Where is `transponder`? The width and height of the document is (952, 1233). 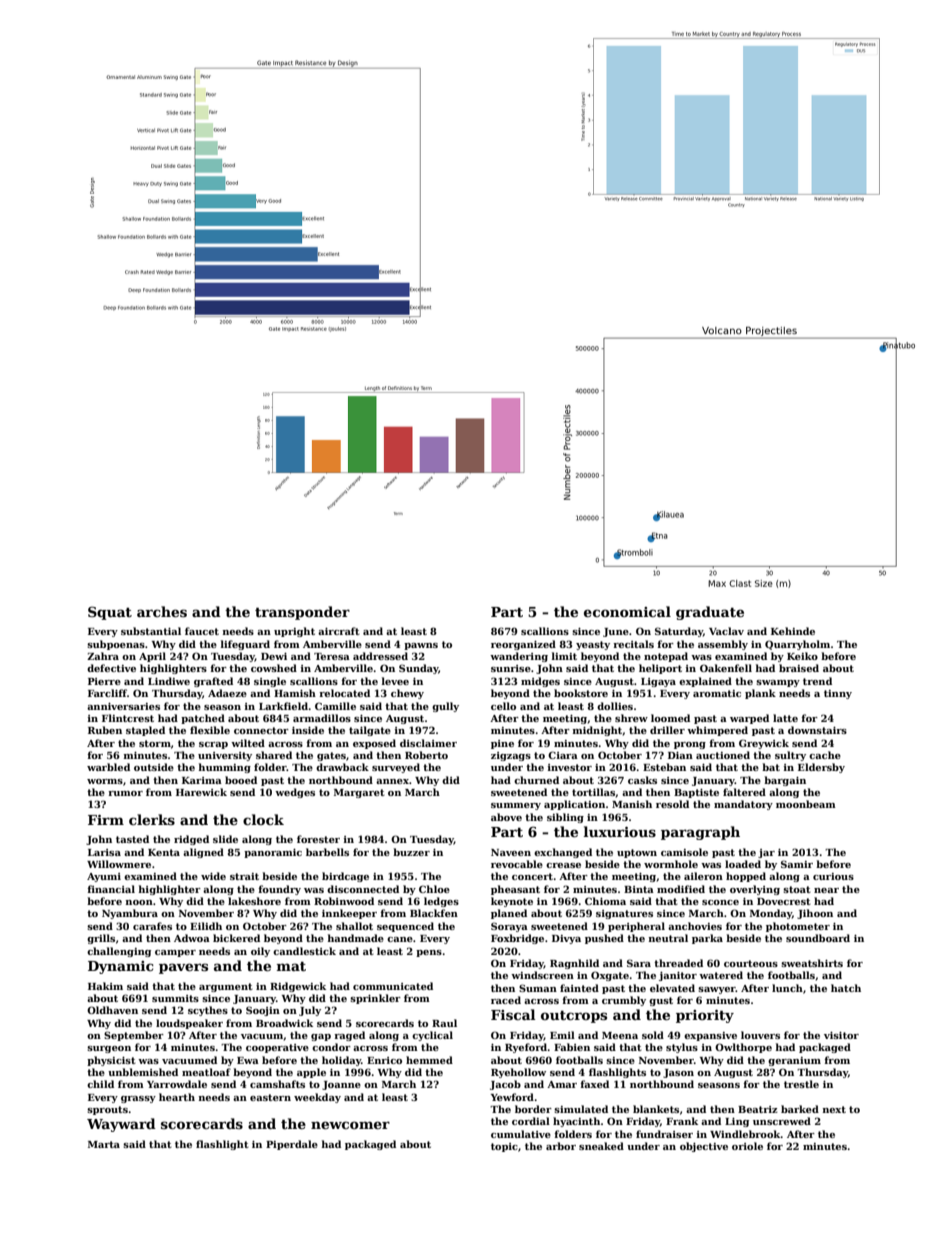
transponder is located at coordinates (302, 613).
